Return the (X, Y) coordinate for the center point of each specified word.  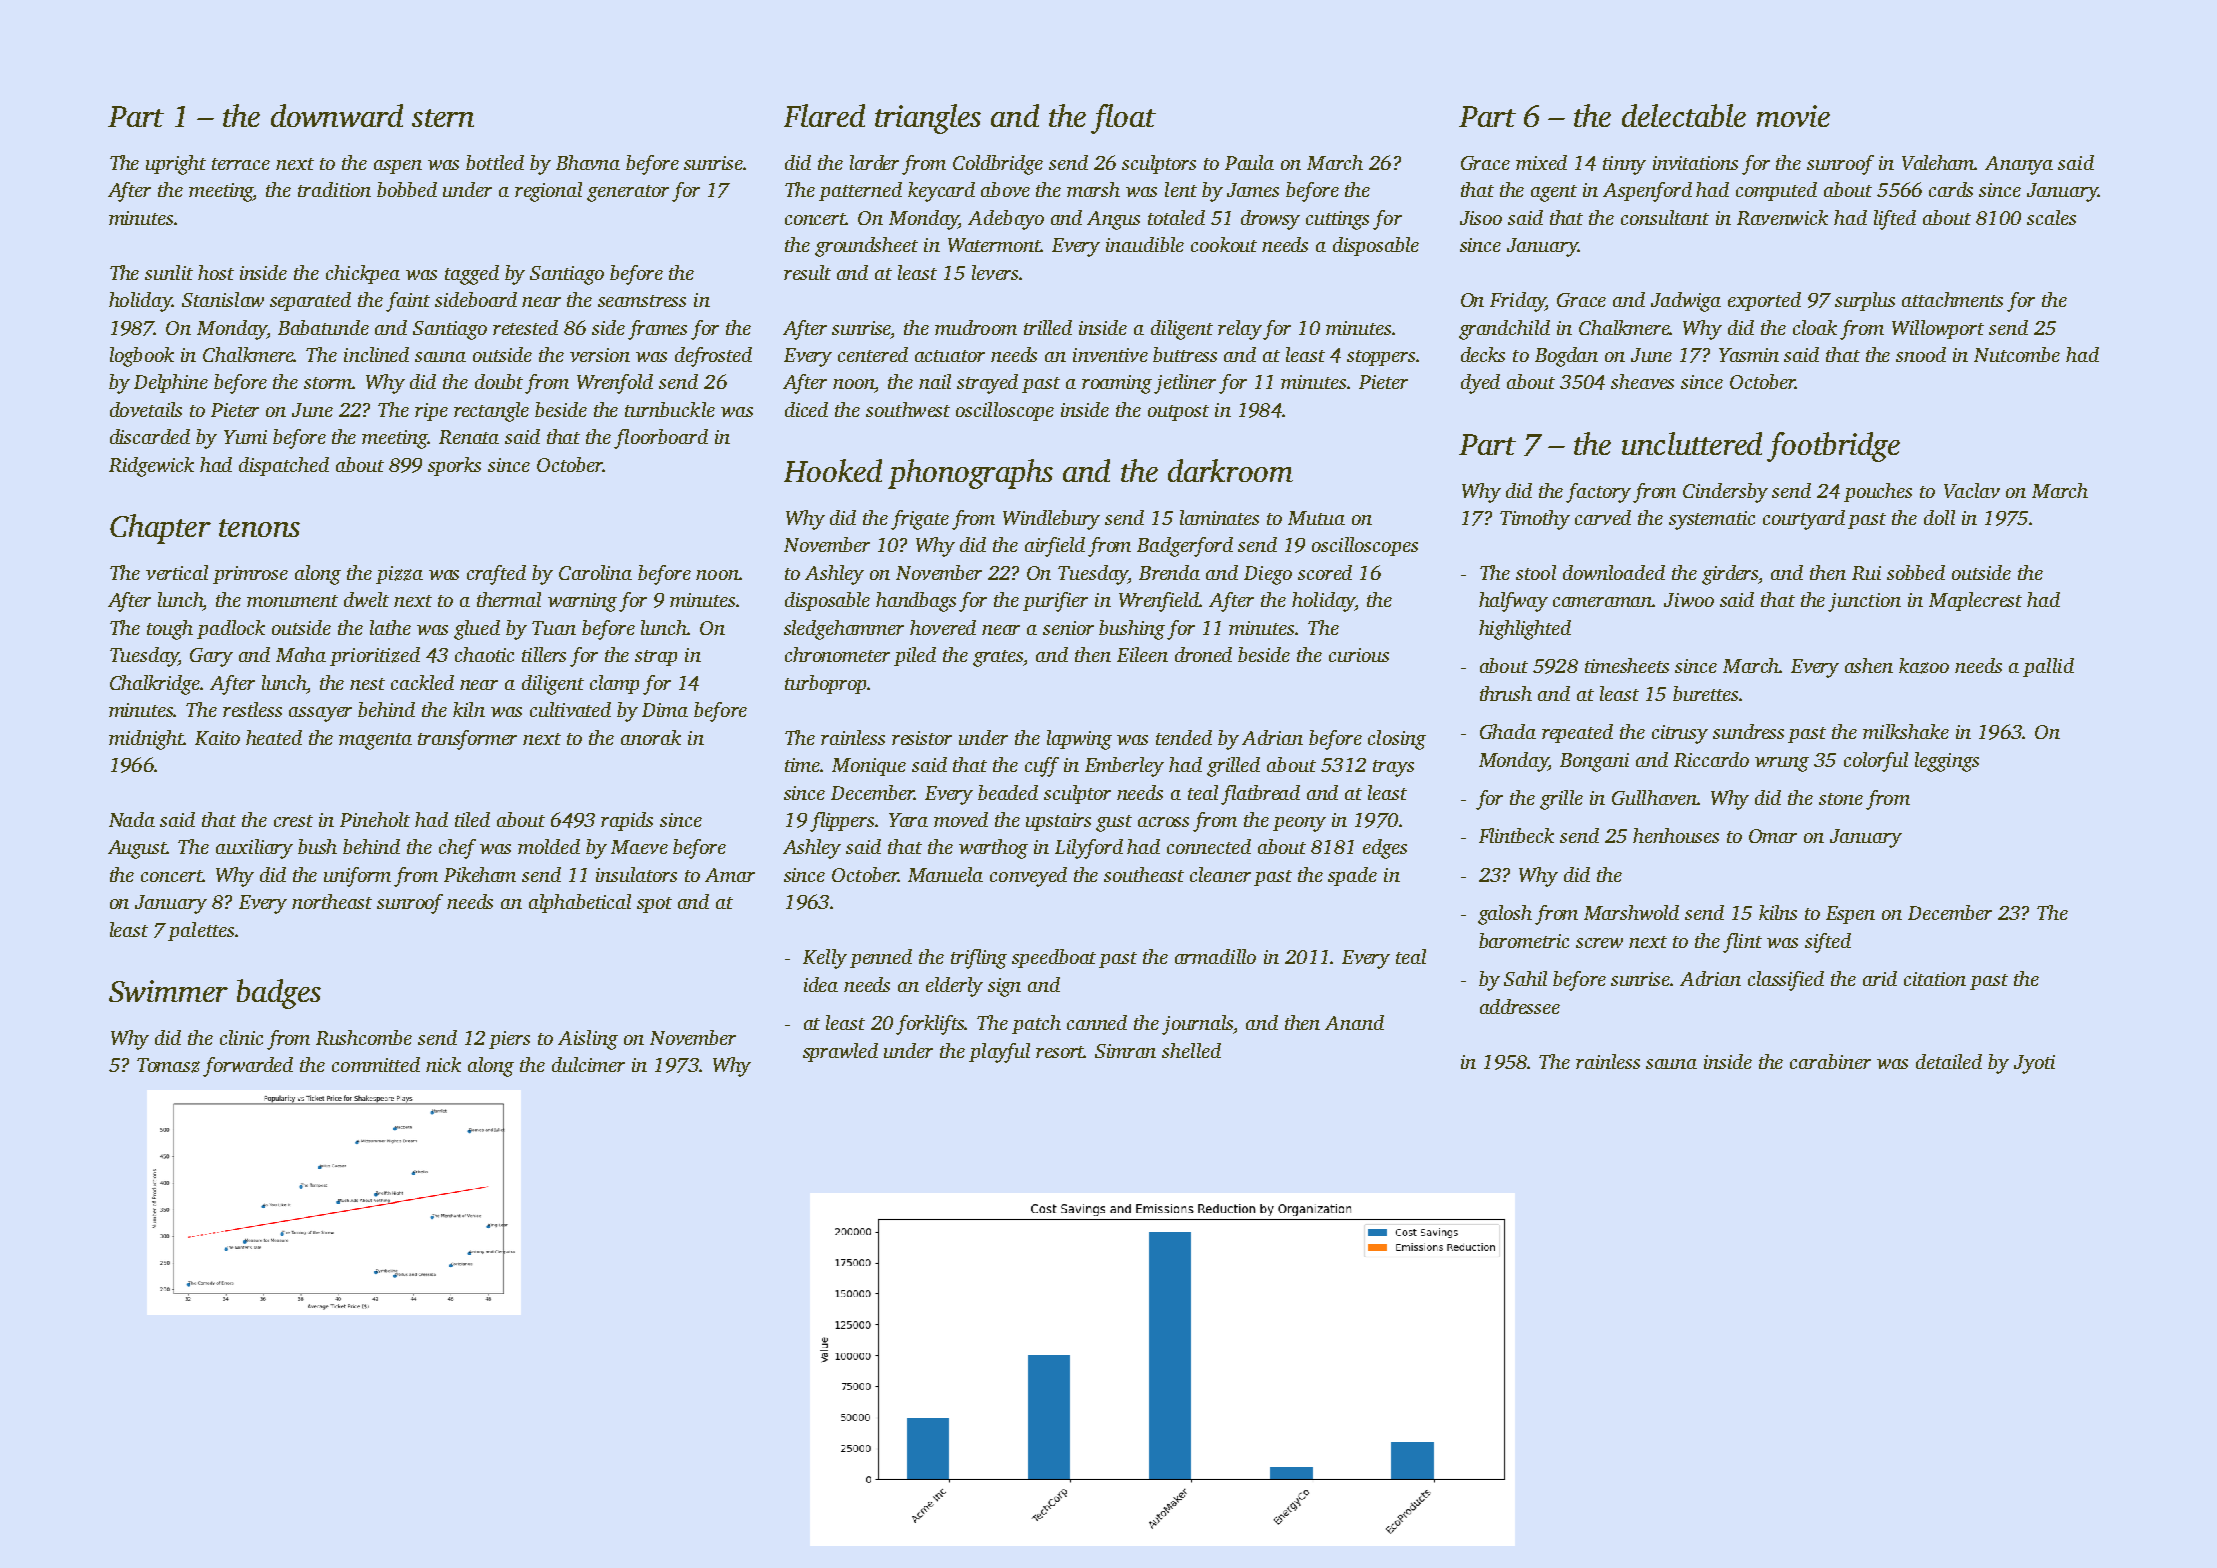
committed (376, 1064)
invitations (1695, 163)
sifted (1828, 943)
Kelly (825, 959)
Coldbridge (998, 165)
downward (337, 115)
